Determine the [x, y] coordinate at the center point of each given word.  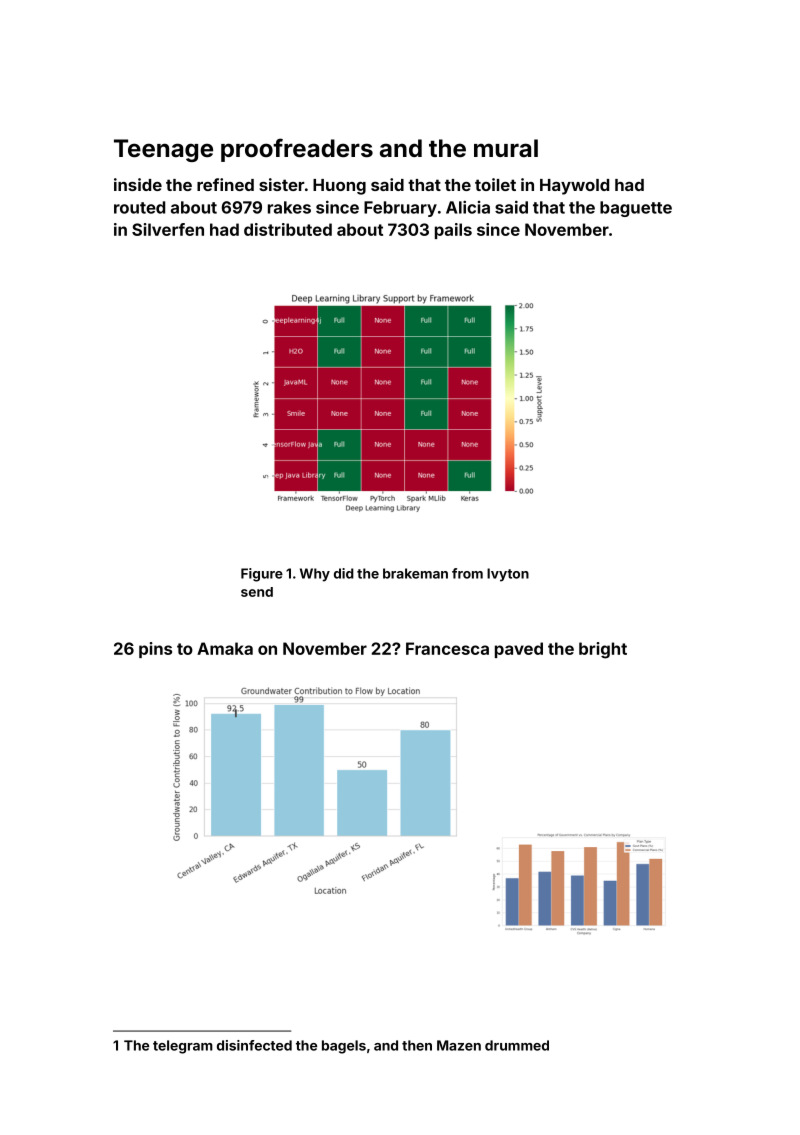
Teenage [163, 150]
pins [155, 650]
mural [506, 148]
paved [519, 650]
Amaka [225, 648]
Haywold [574, 187]
